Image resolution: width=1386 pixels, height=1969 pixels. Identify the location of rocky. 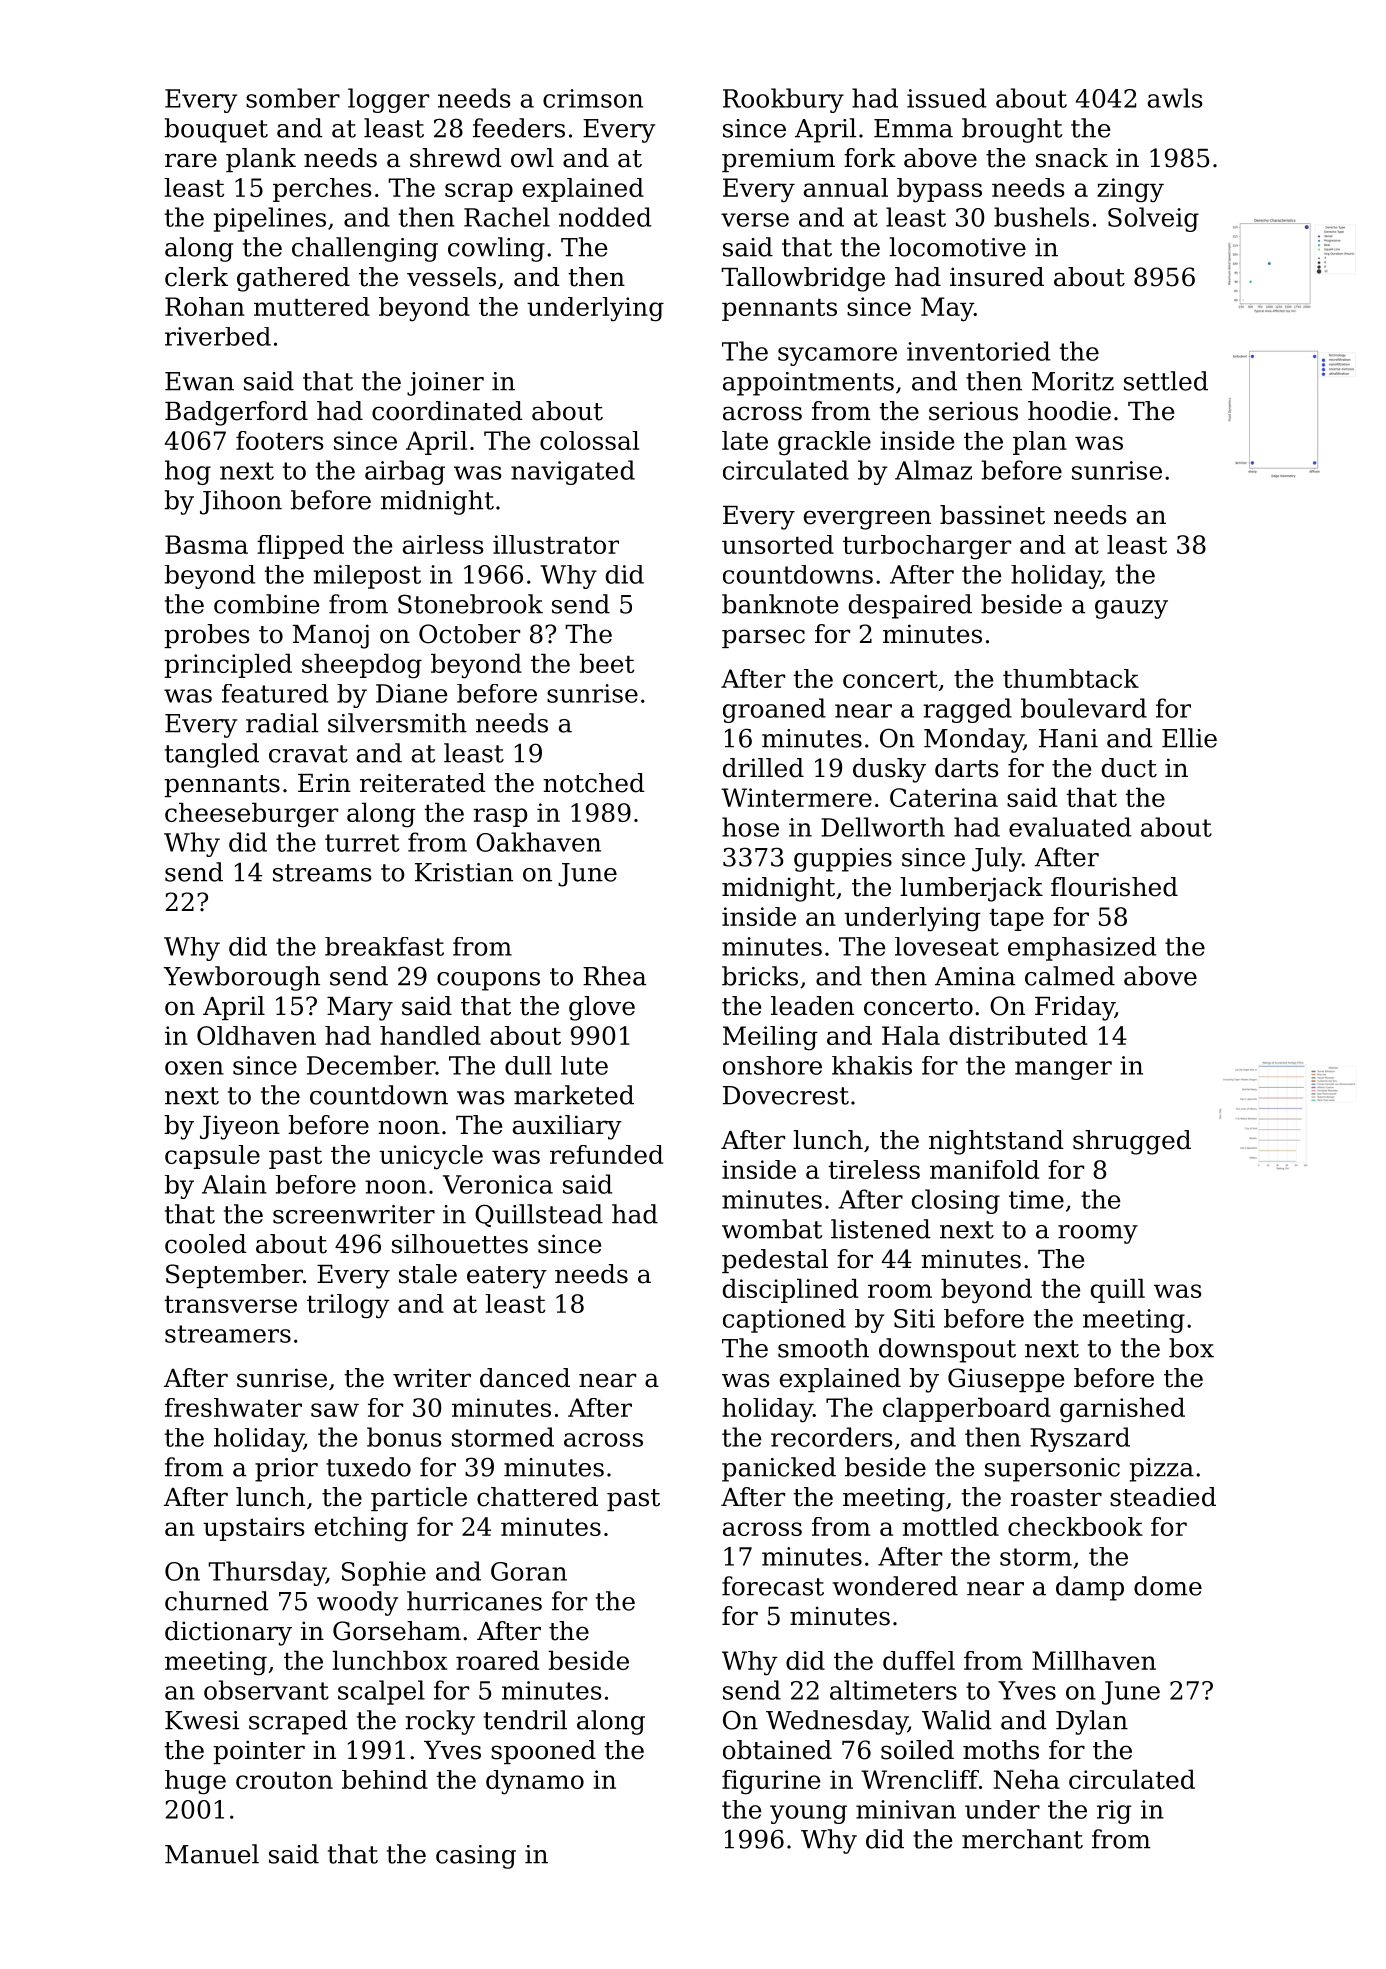
(440, 1722).
